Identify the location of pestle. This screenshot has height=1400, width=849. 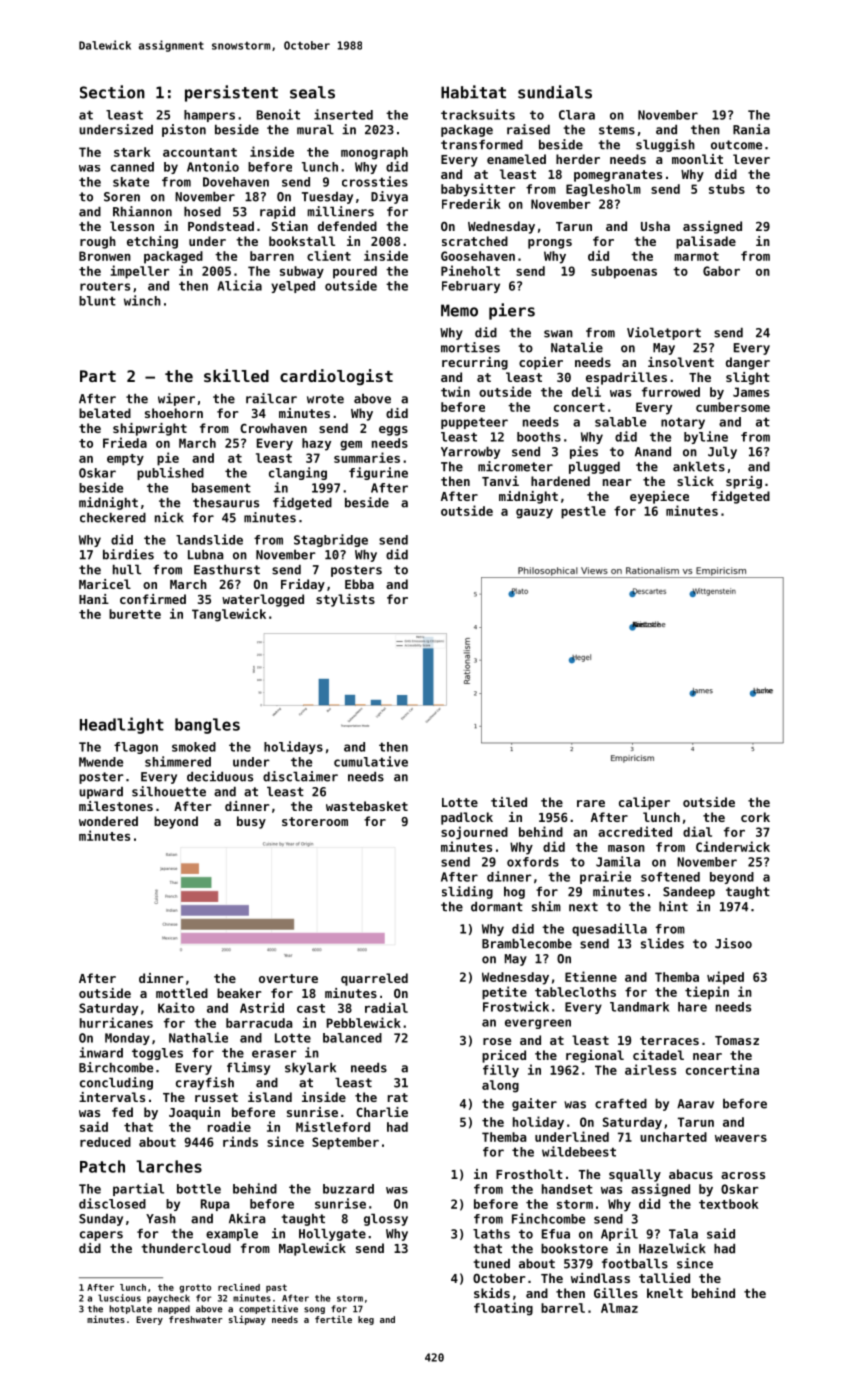
(583, 512).
